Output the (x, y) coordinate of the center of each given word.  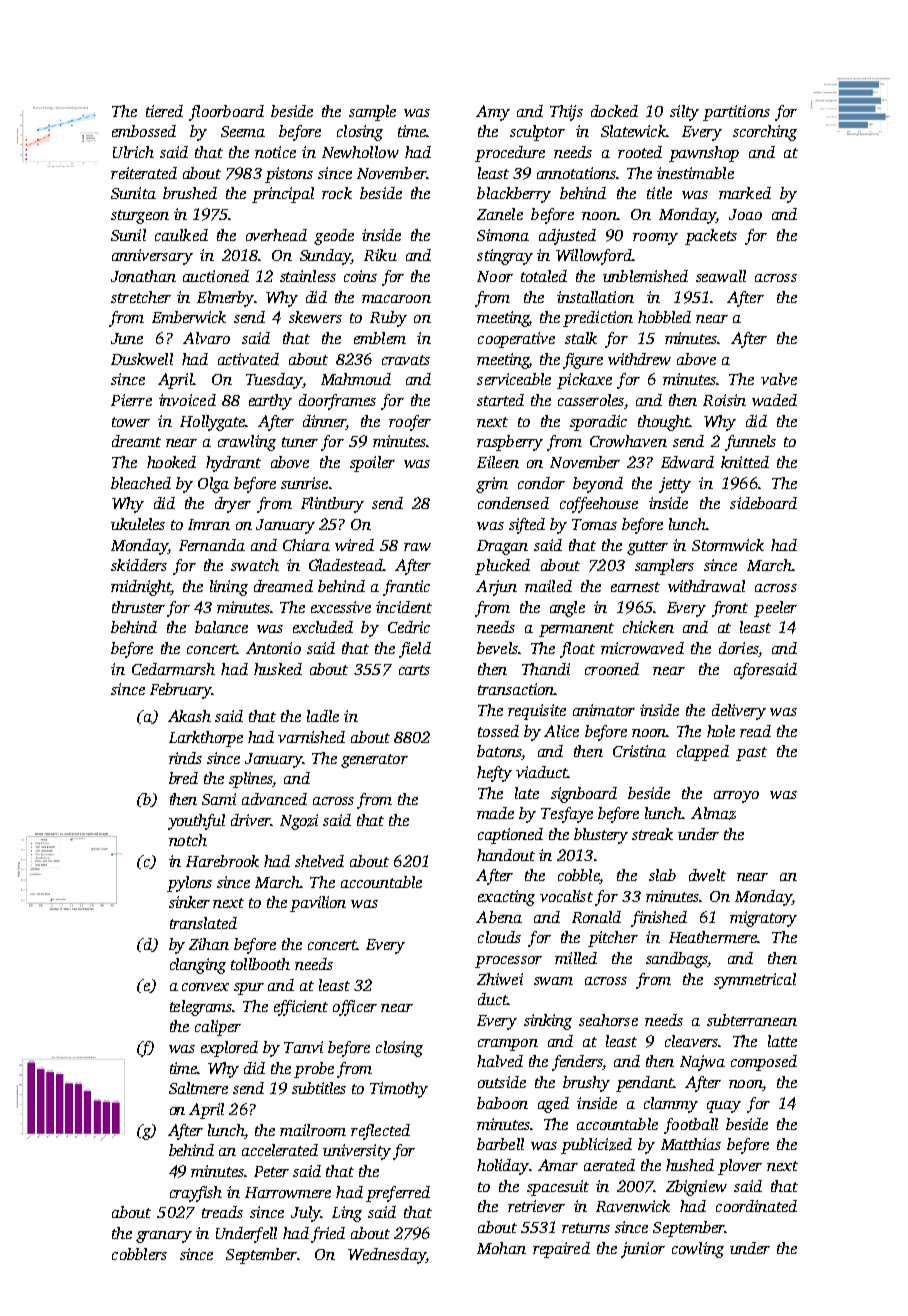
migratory (763, 919)
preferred (398, 1194)
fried (328, 1235)
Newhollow (360, 152)
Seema (243, 131)
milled (576, 958)
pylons (189, 884)
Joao (745, 214)
